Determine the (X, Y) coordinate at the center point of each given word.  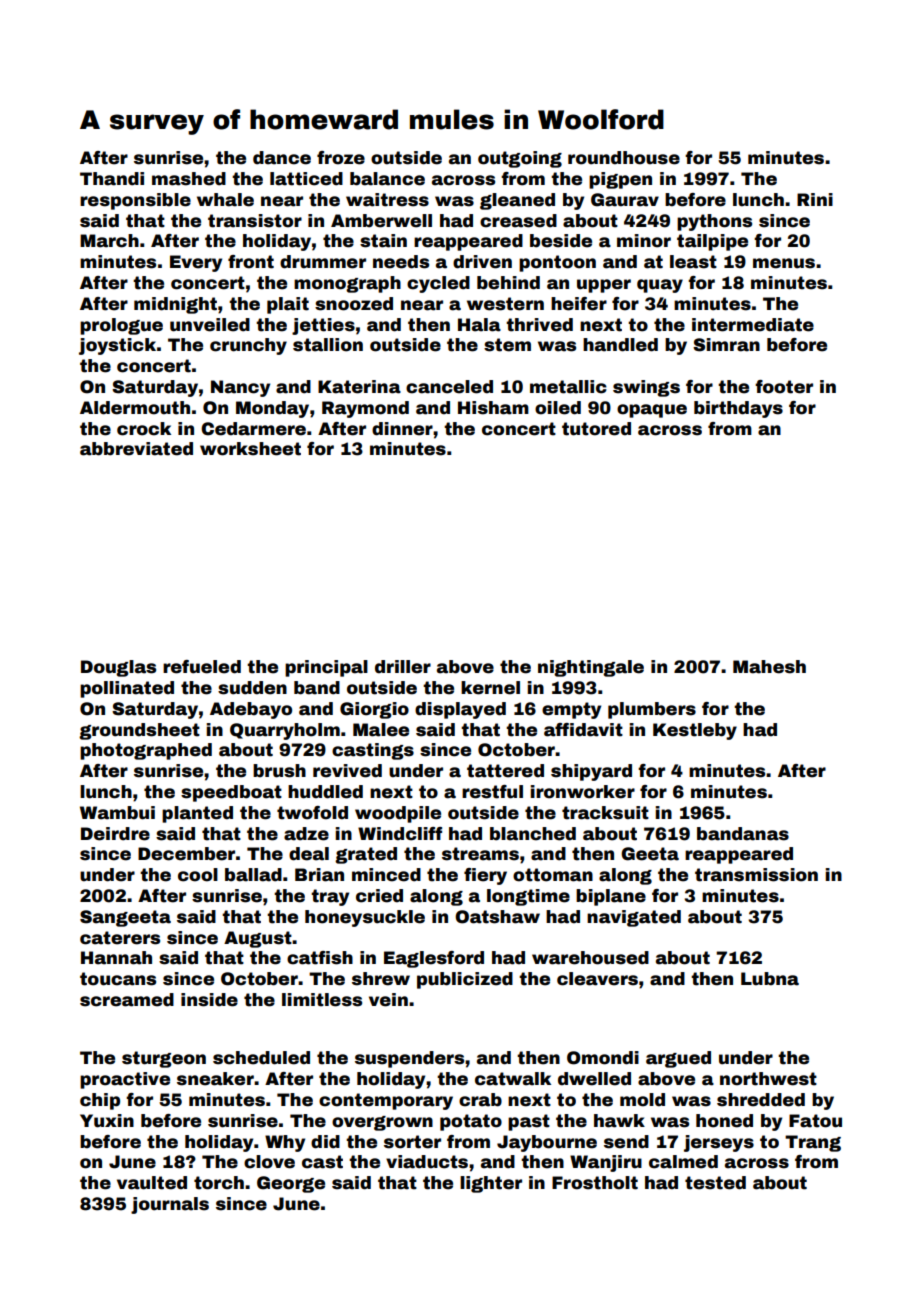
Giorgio (374, 710)
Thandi (112, 179)
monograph (347, 284)
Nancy (240, 388)
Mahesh (769, 667)
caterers (120, 938)
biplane (611, 897)
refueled (202, 667)
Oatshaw (497, 917)
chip (100, 1101)
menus (784, 263)
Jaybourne (547, 1143)
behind (508, 283)
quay (660, 286)
